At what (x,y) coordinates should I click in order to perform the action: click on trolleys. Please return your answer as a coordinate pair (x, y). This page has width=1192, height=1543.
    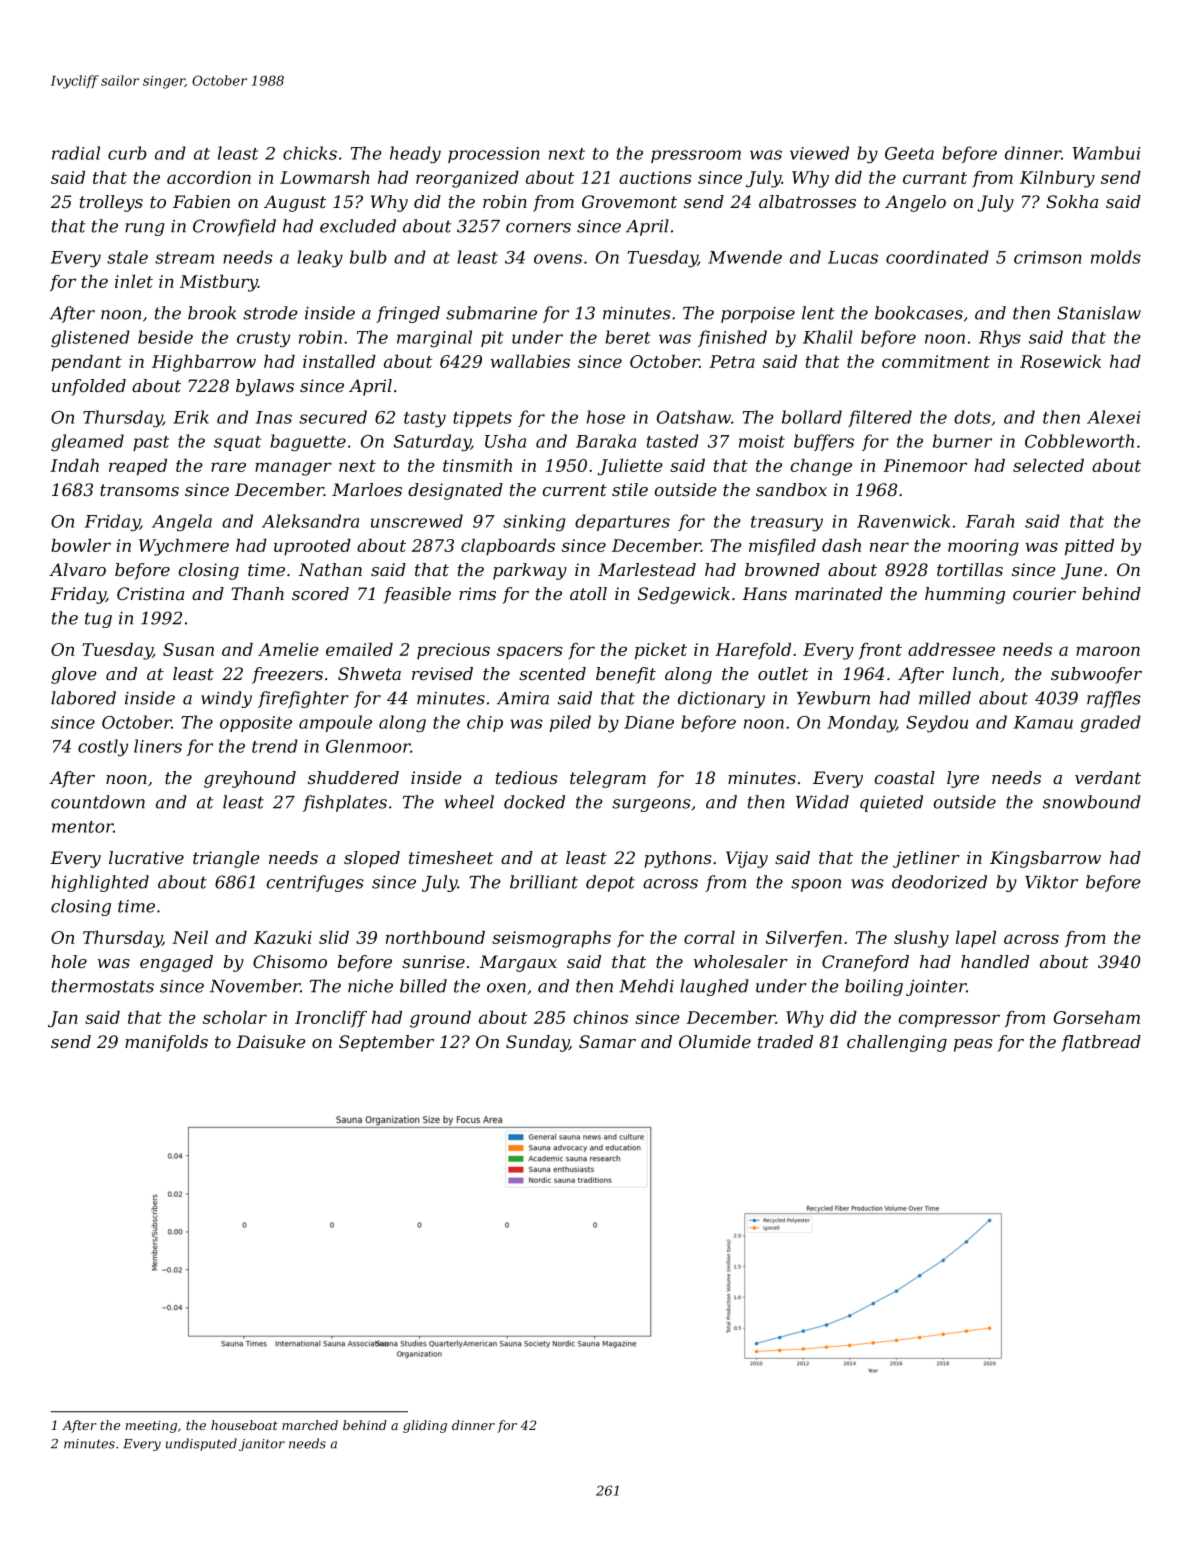
    Looking at the image, I should click on (111, 203).
